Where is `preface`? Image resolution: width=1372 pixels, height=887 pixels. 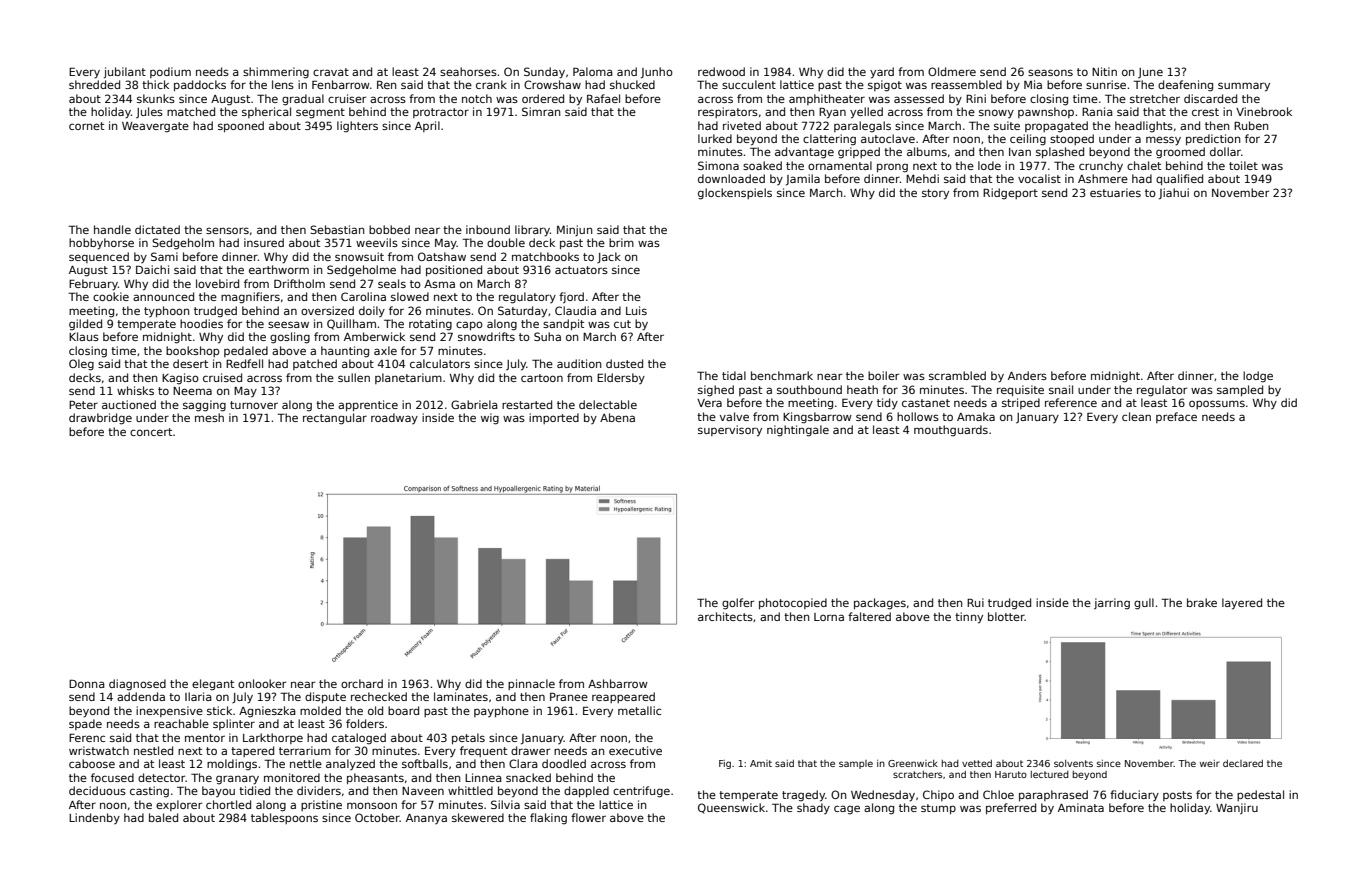
preface is located at coordinates (1176, 417).
